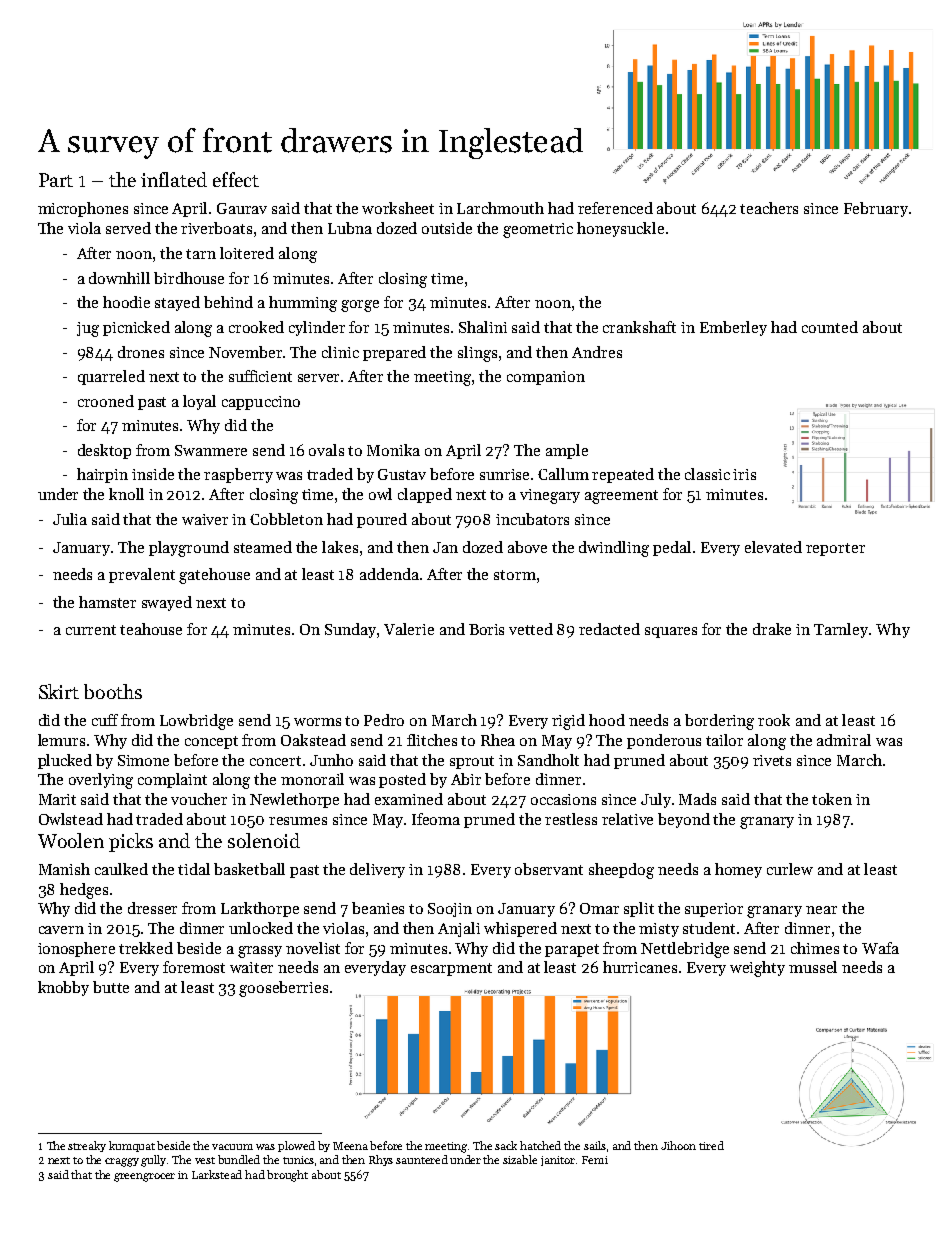 This screenshot has height=1233, width=952. I want to click on inflated, so click(174, 179).
